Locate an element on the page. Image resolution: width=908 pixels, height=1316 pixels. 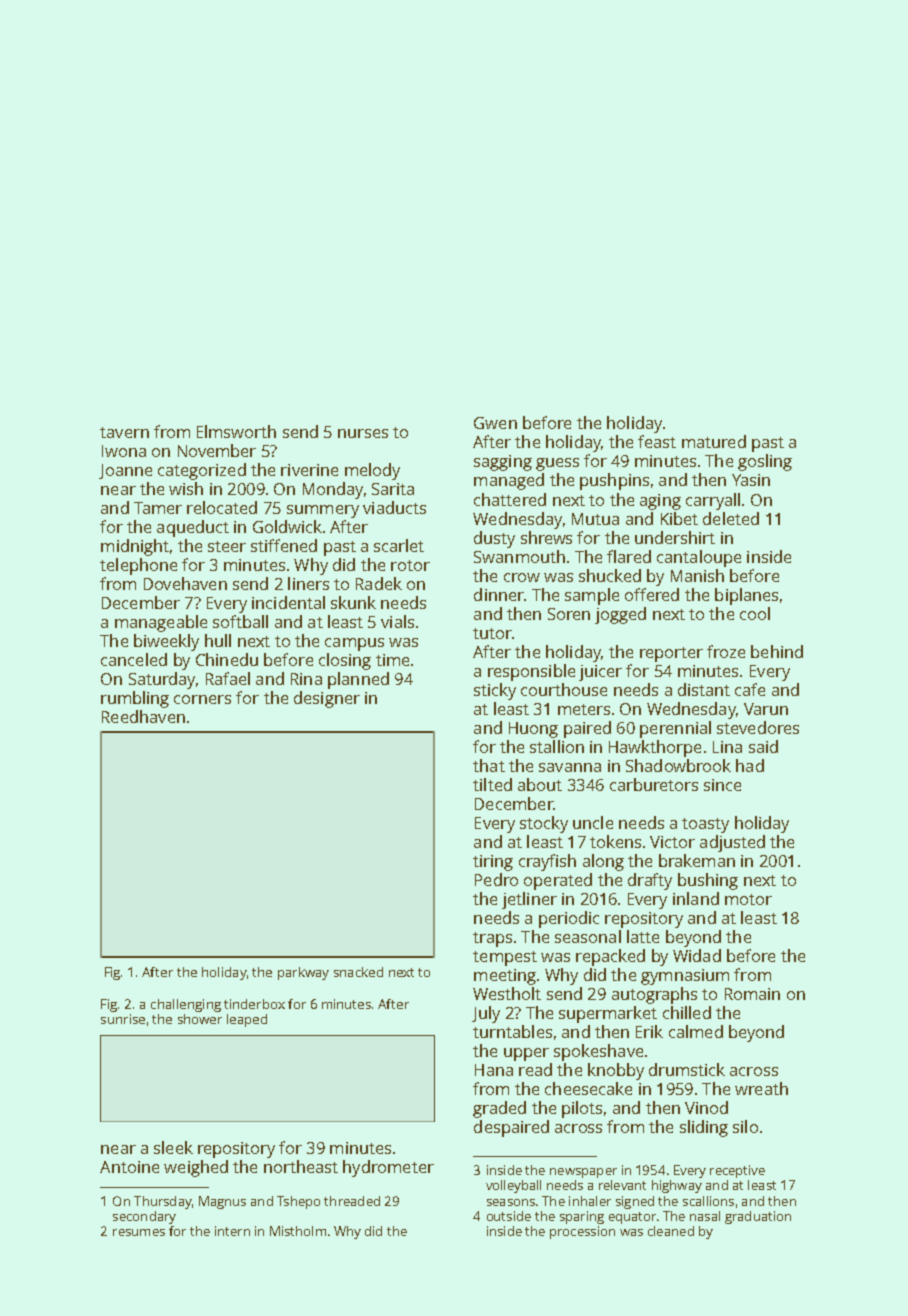
Joanne is located at coordinates (125, 471).
